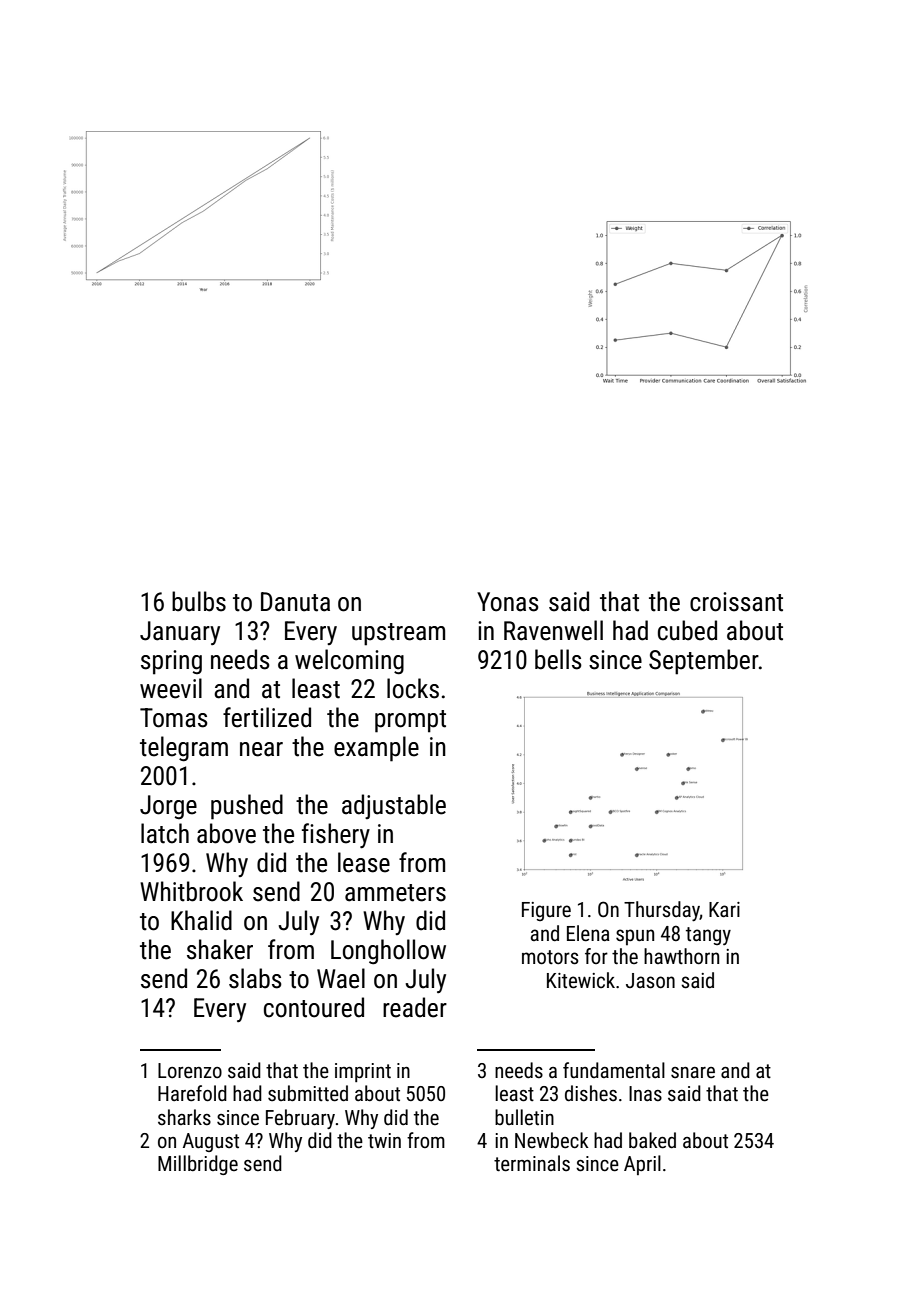  What do you see at coordinates (635, 937) in the document?
I see `spun` at bounding box center [635, 937].
